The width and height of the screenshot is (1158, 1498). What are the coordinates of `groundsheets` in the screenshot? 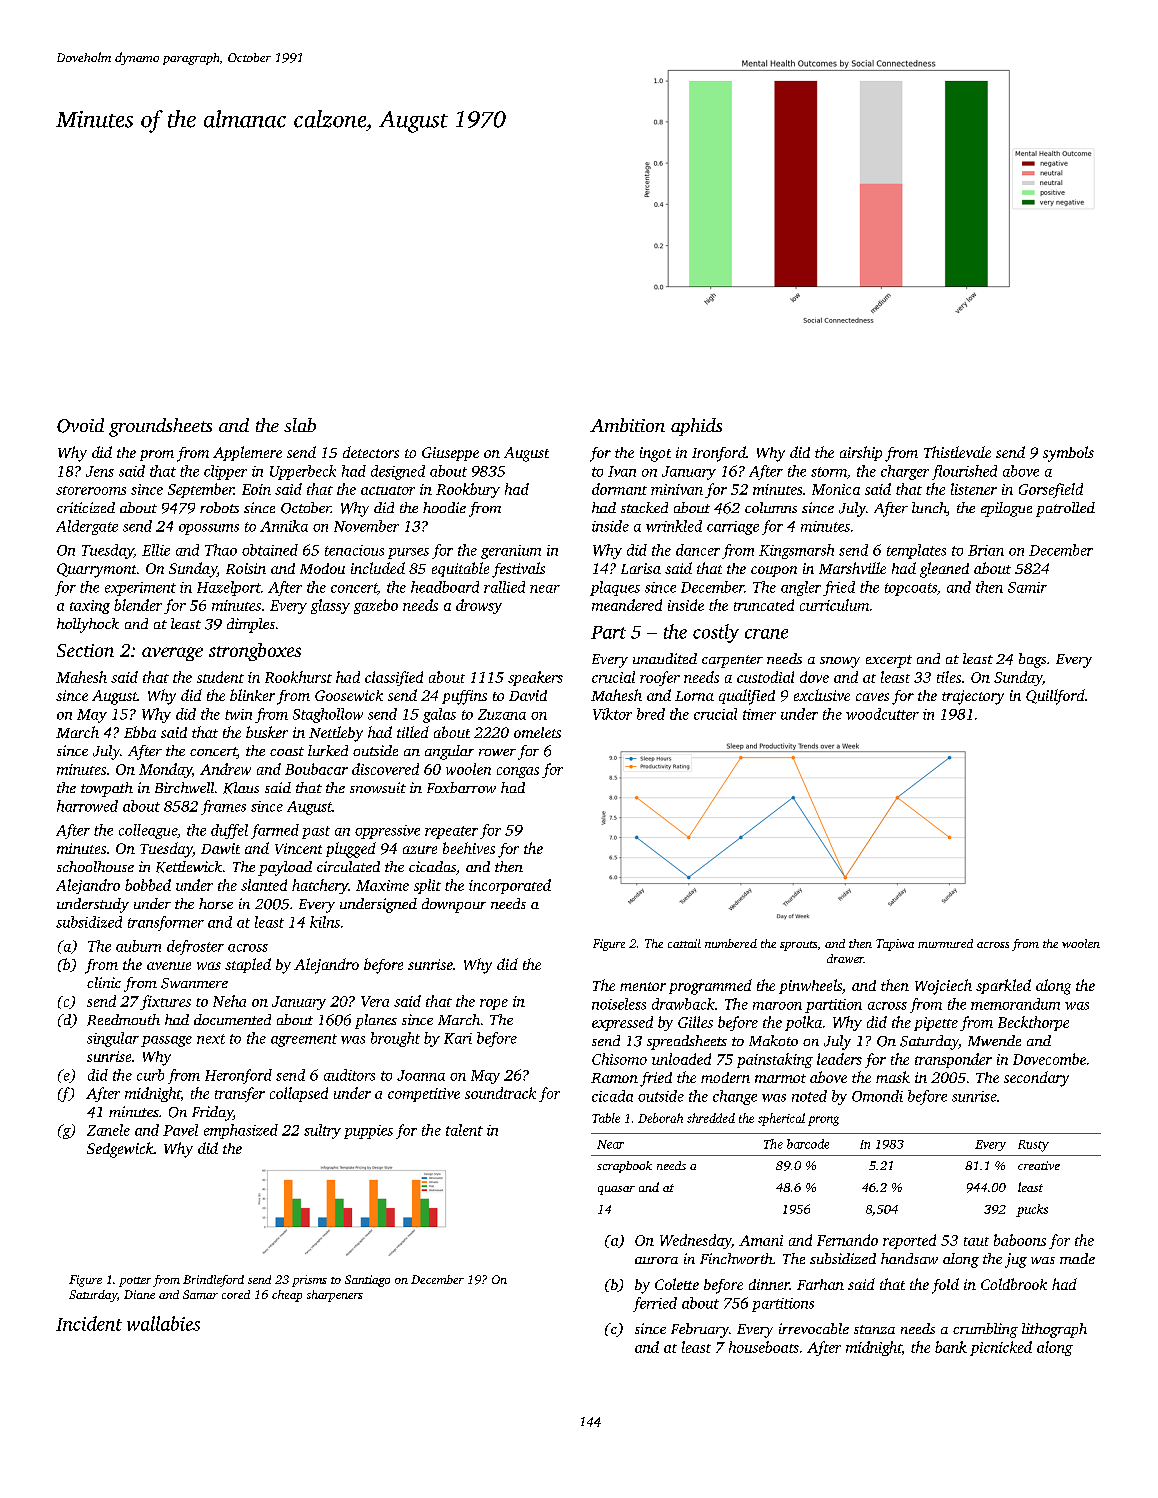 It's located at (160, 427).
